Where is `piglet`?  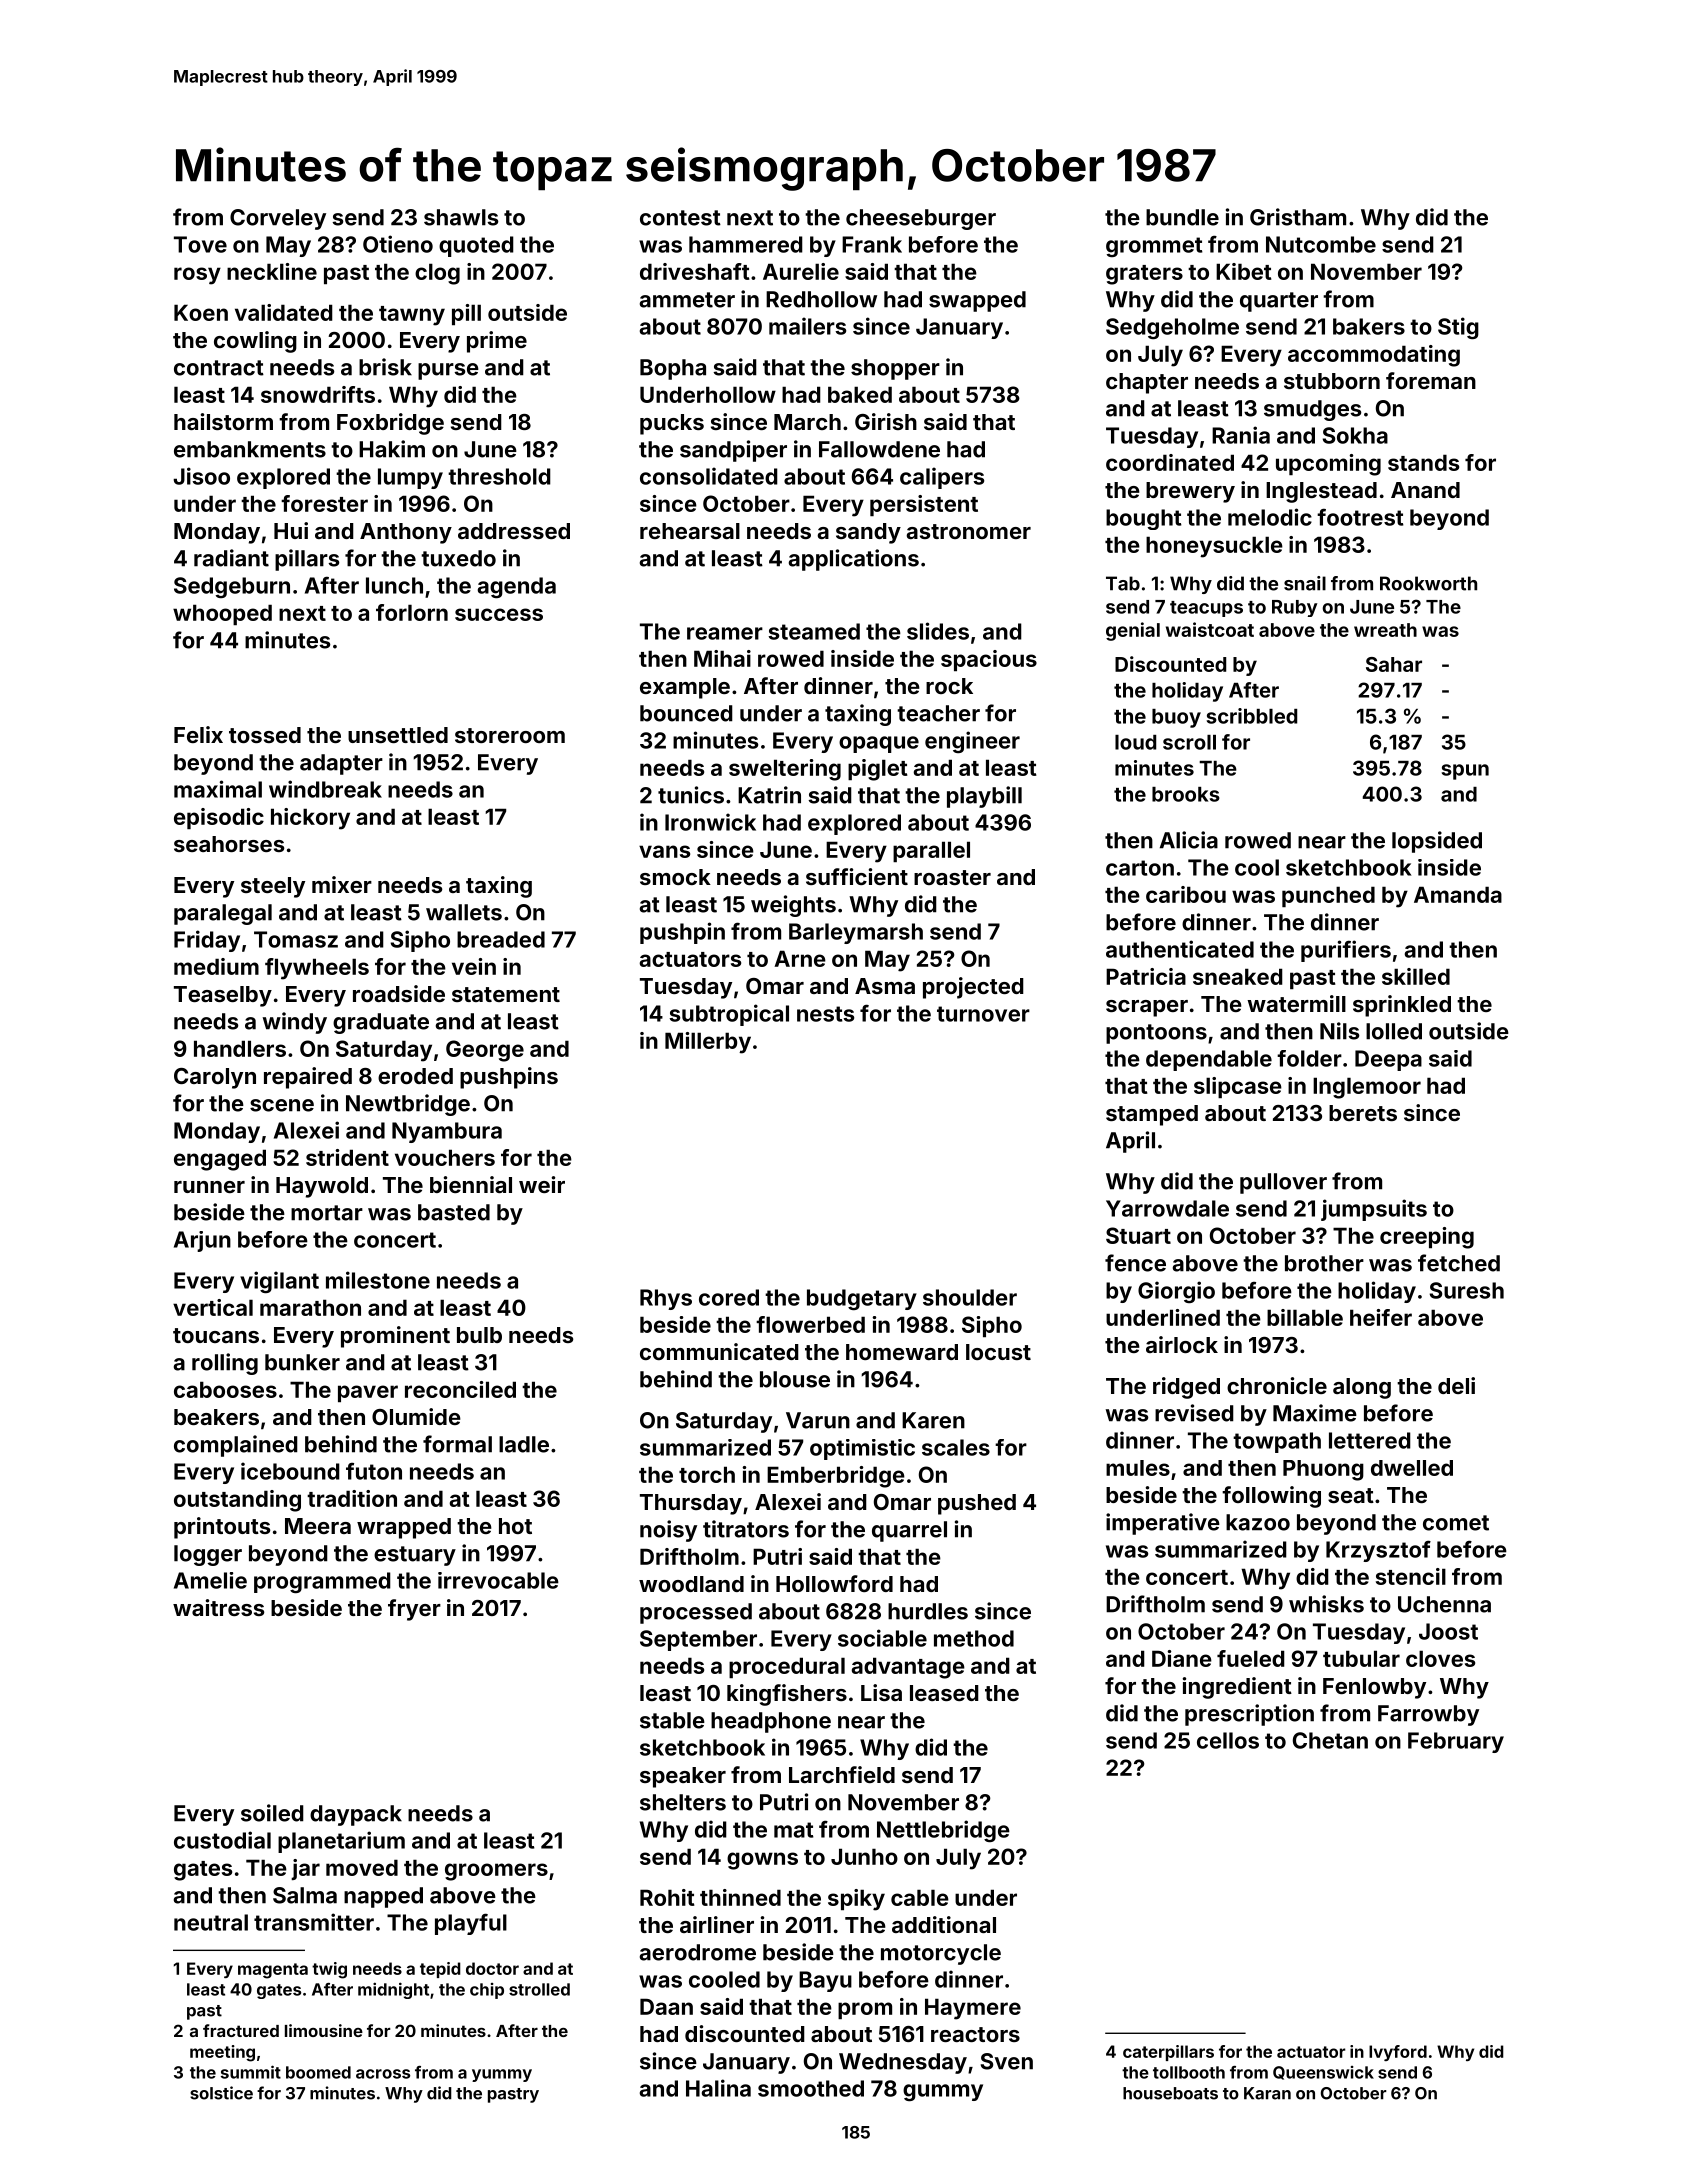
piglet is located at coordinates (878, 770).
